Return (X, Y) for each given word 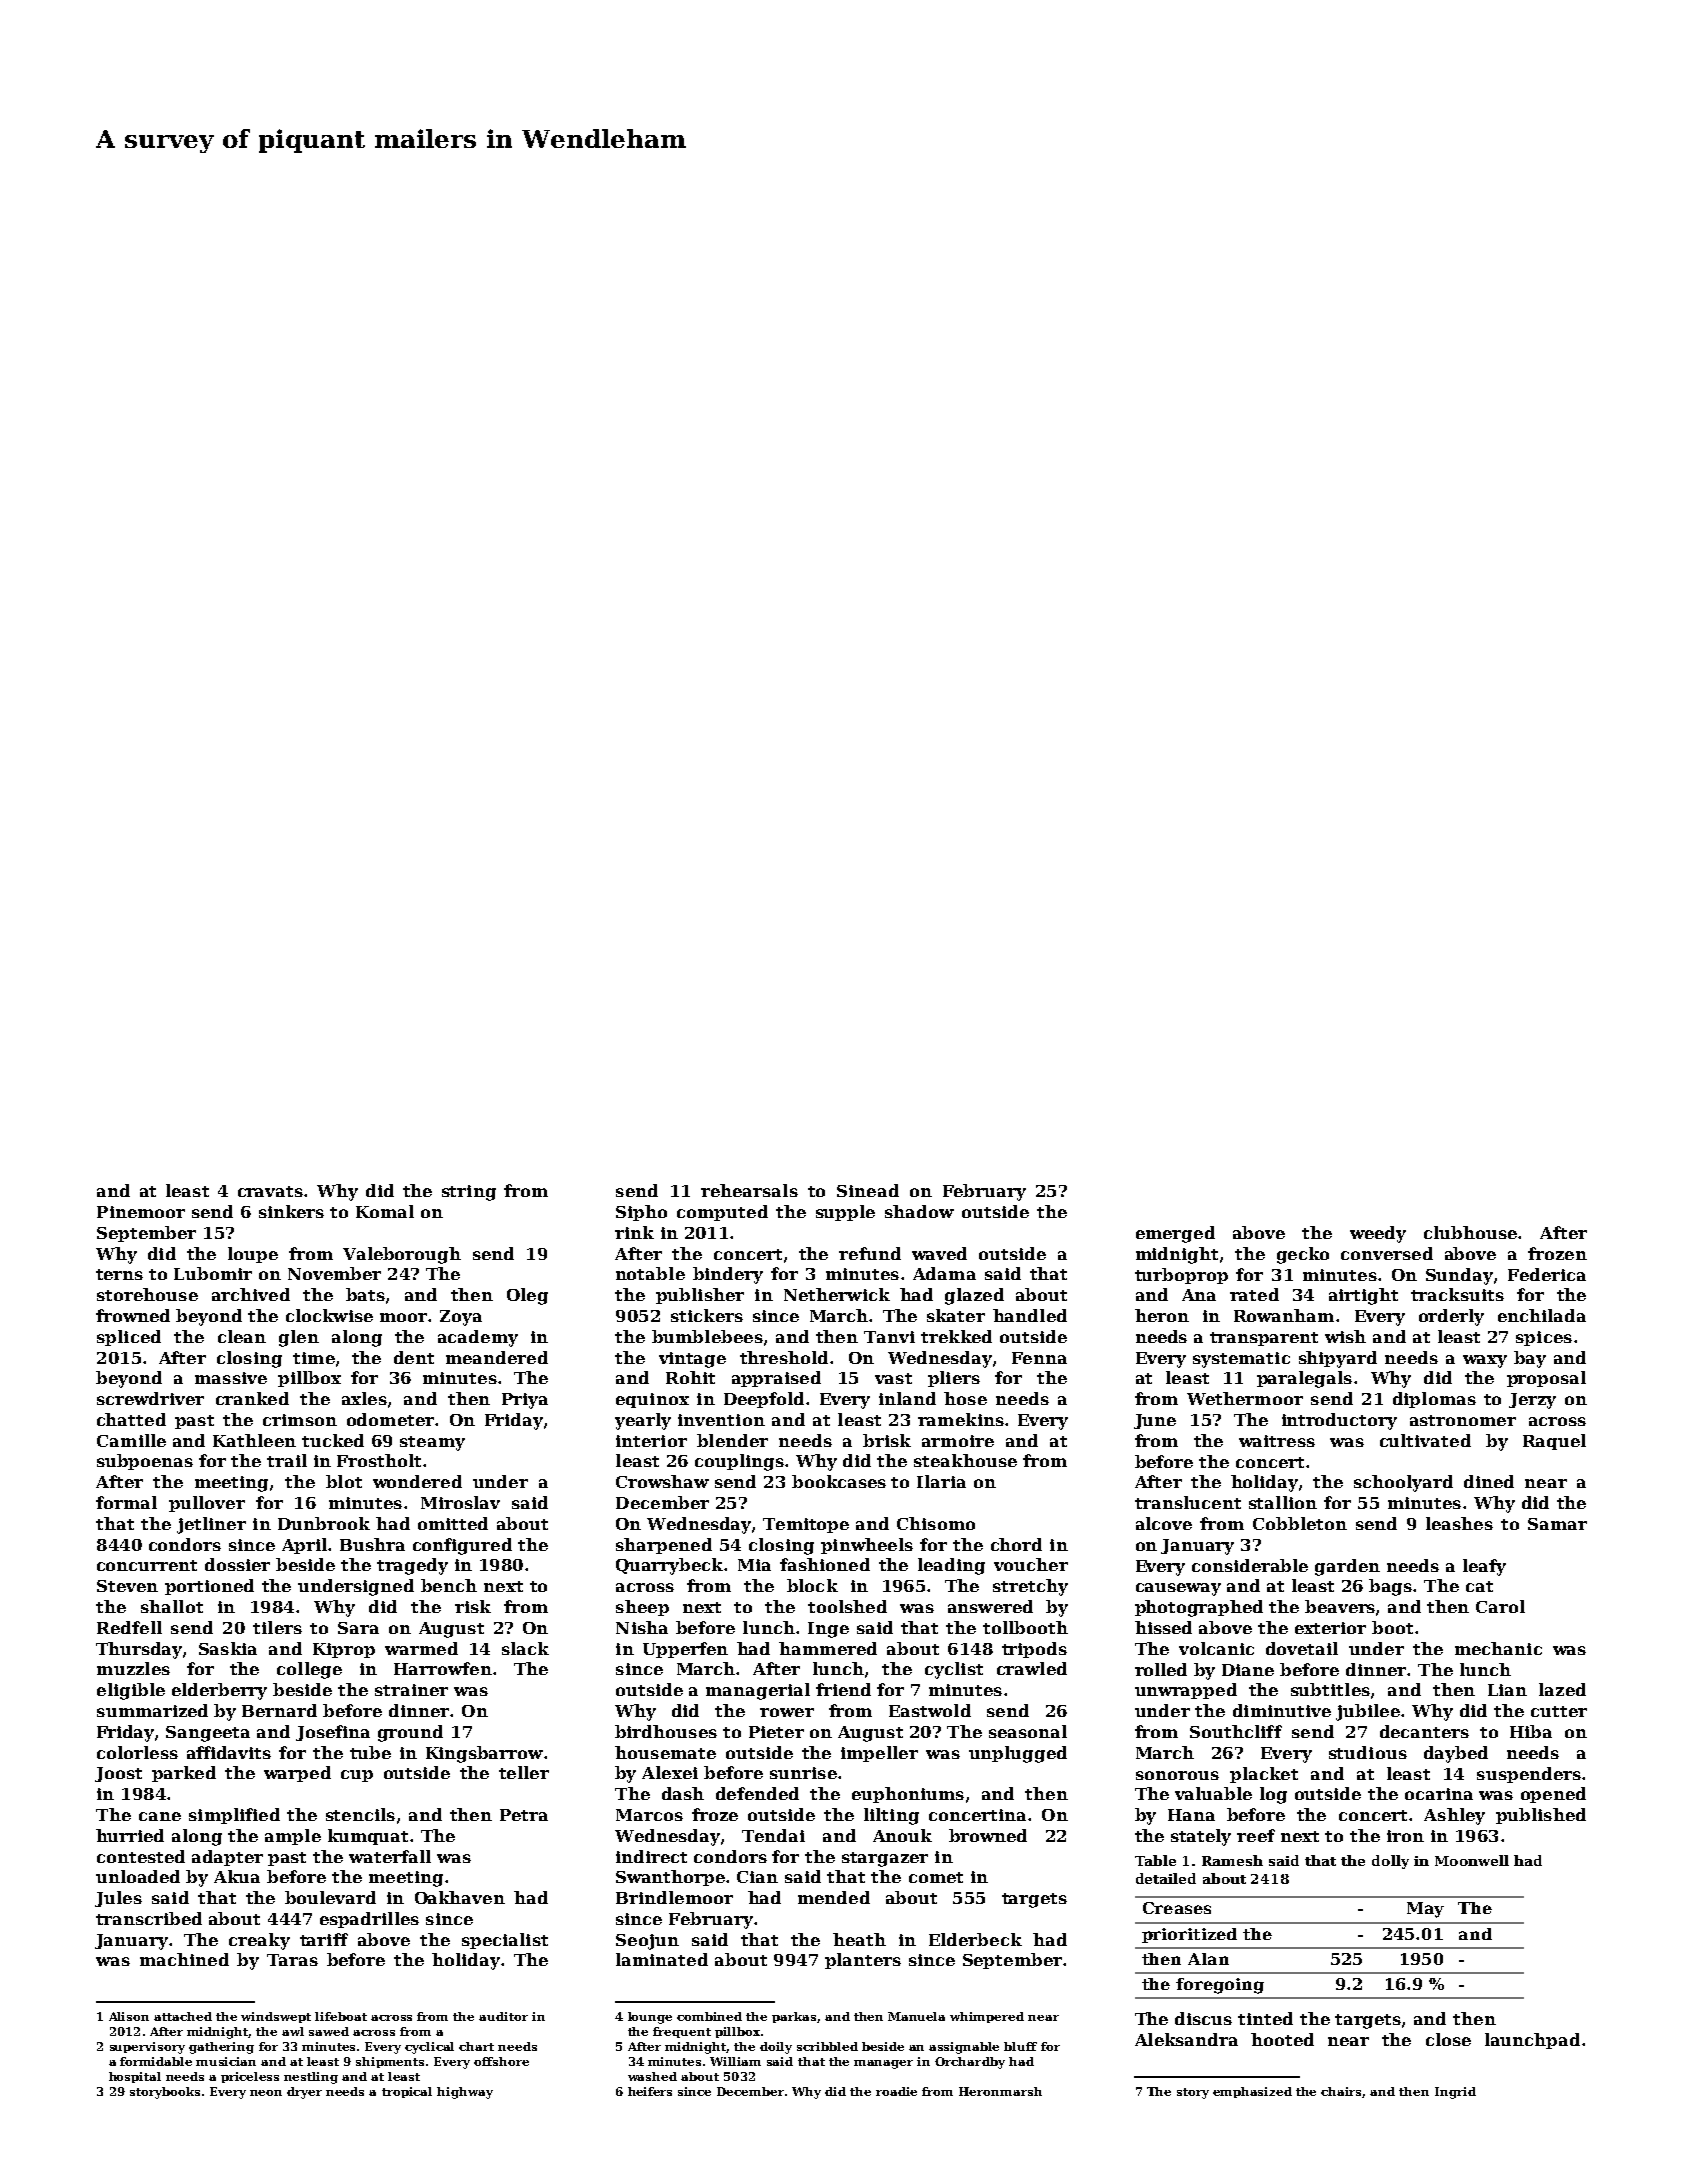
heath (859, 1939)
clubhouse (1470, 1232)
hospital (135, 2077)
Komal (385, 1211)
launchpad (1532, 2041)
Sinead (868, 1190)
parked (184, 1774)
